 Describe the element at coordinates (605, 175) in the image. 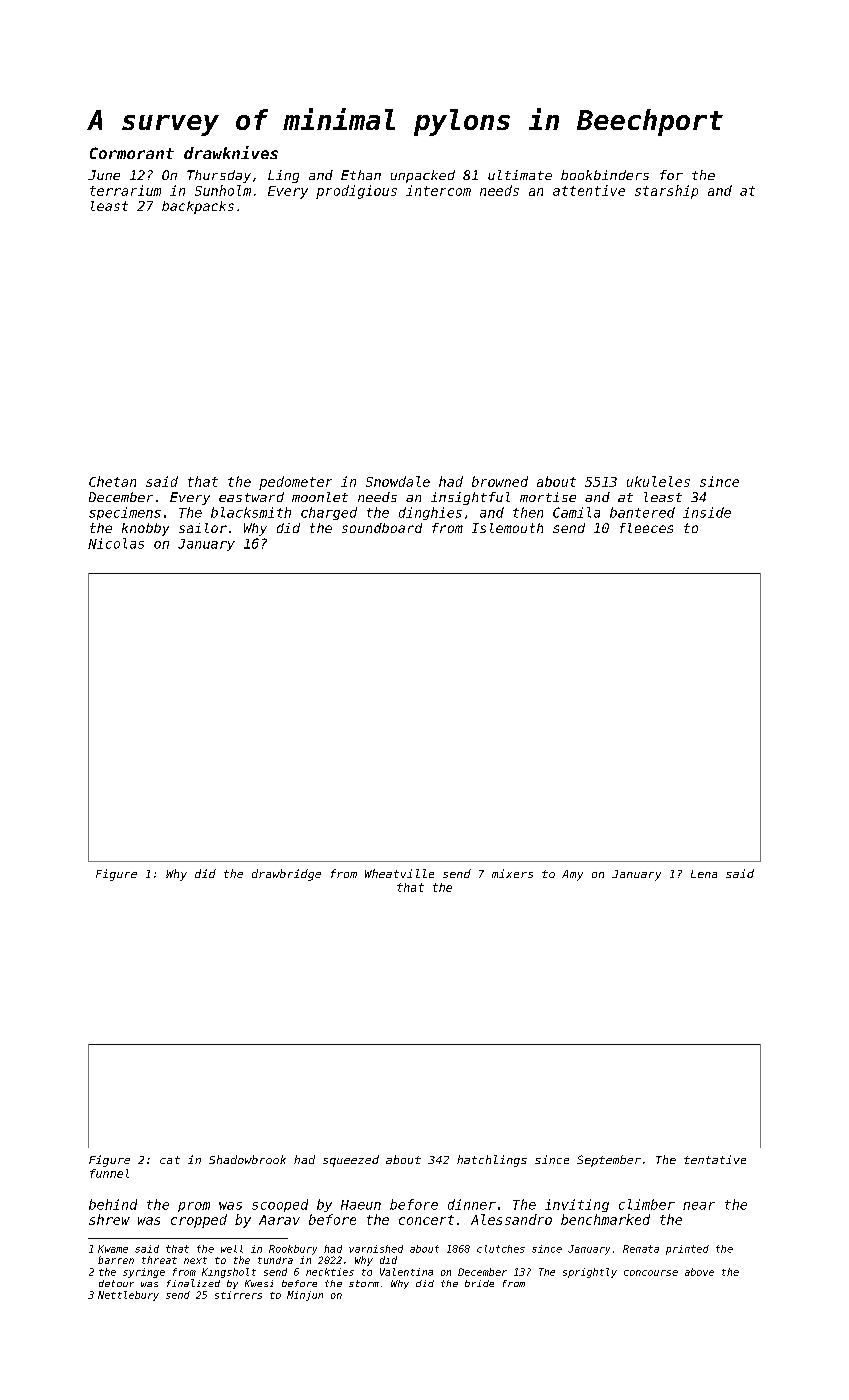

I see `bookbinders` at that location.
